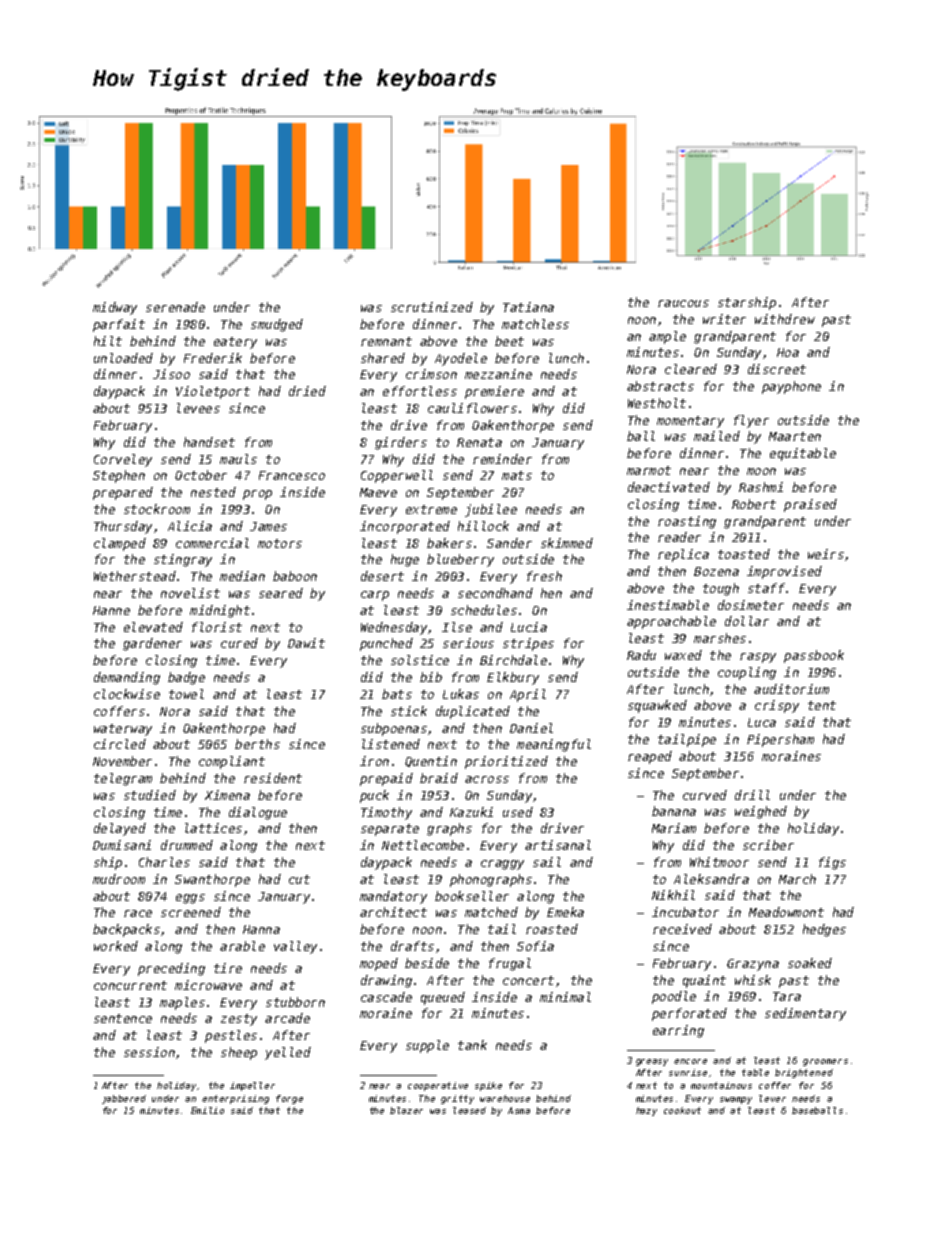 The image size is (952, 1233). What do you see at coordinates (671, 622) in the screenshot?
I see `approachable` at bounding box center [671, 622].
